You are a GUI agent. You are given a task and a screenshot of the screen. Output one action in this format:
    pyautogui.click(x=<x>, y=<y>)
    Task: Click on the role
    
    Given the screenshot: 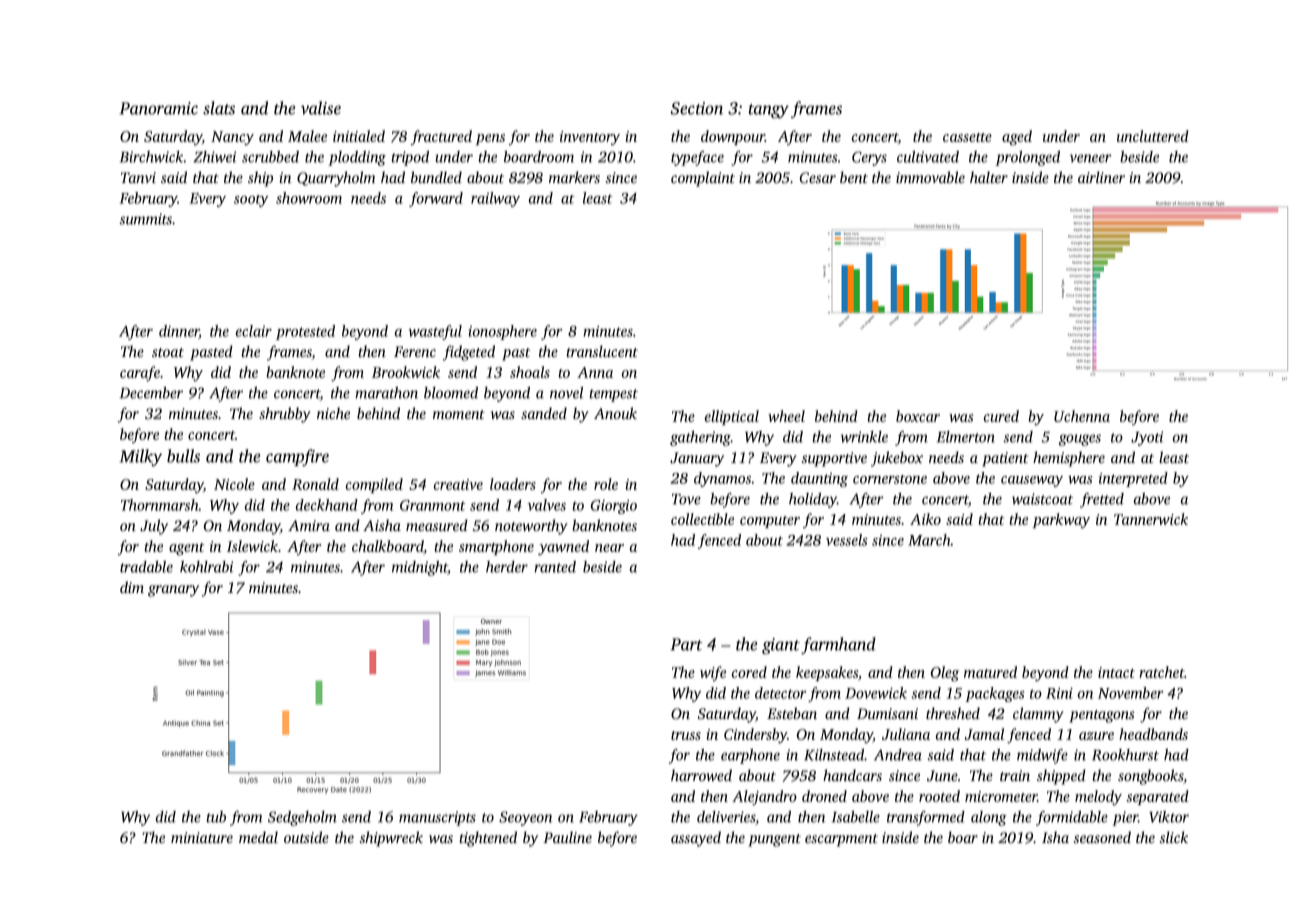 What is the action you would take?
    pyautogui.click(x=606, y=484)
